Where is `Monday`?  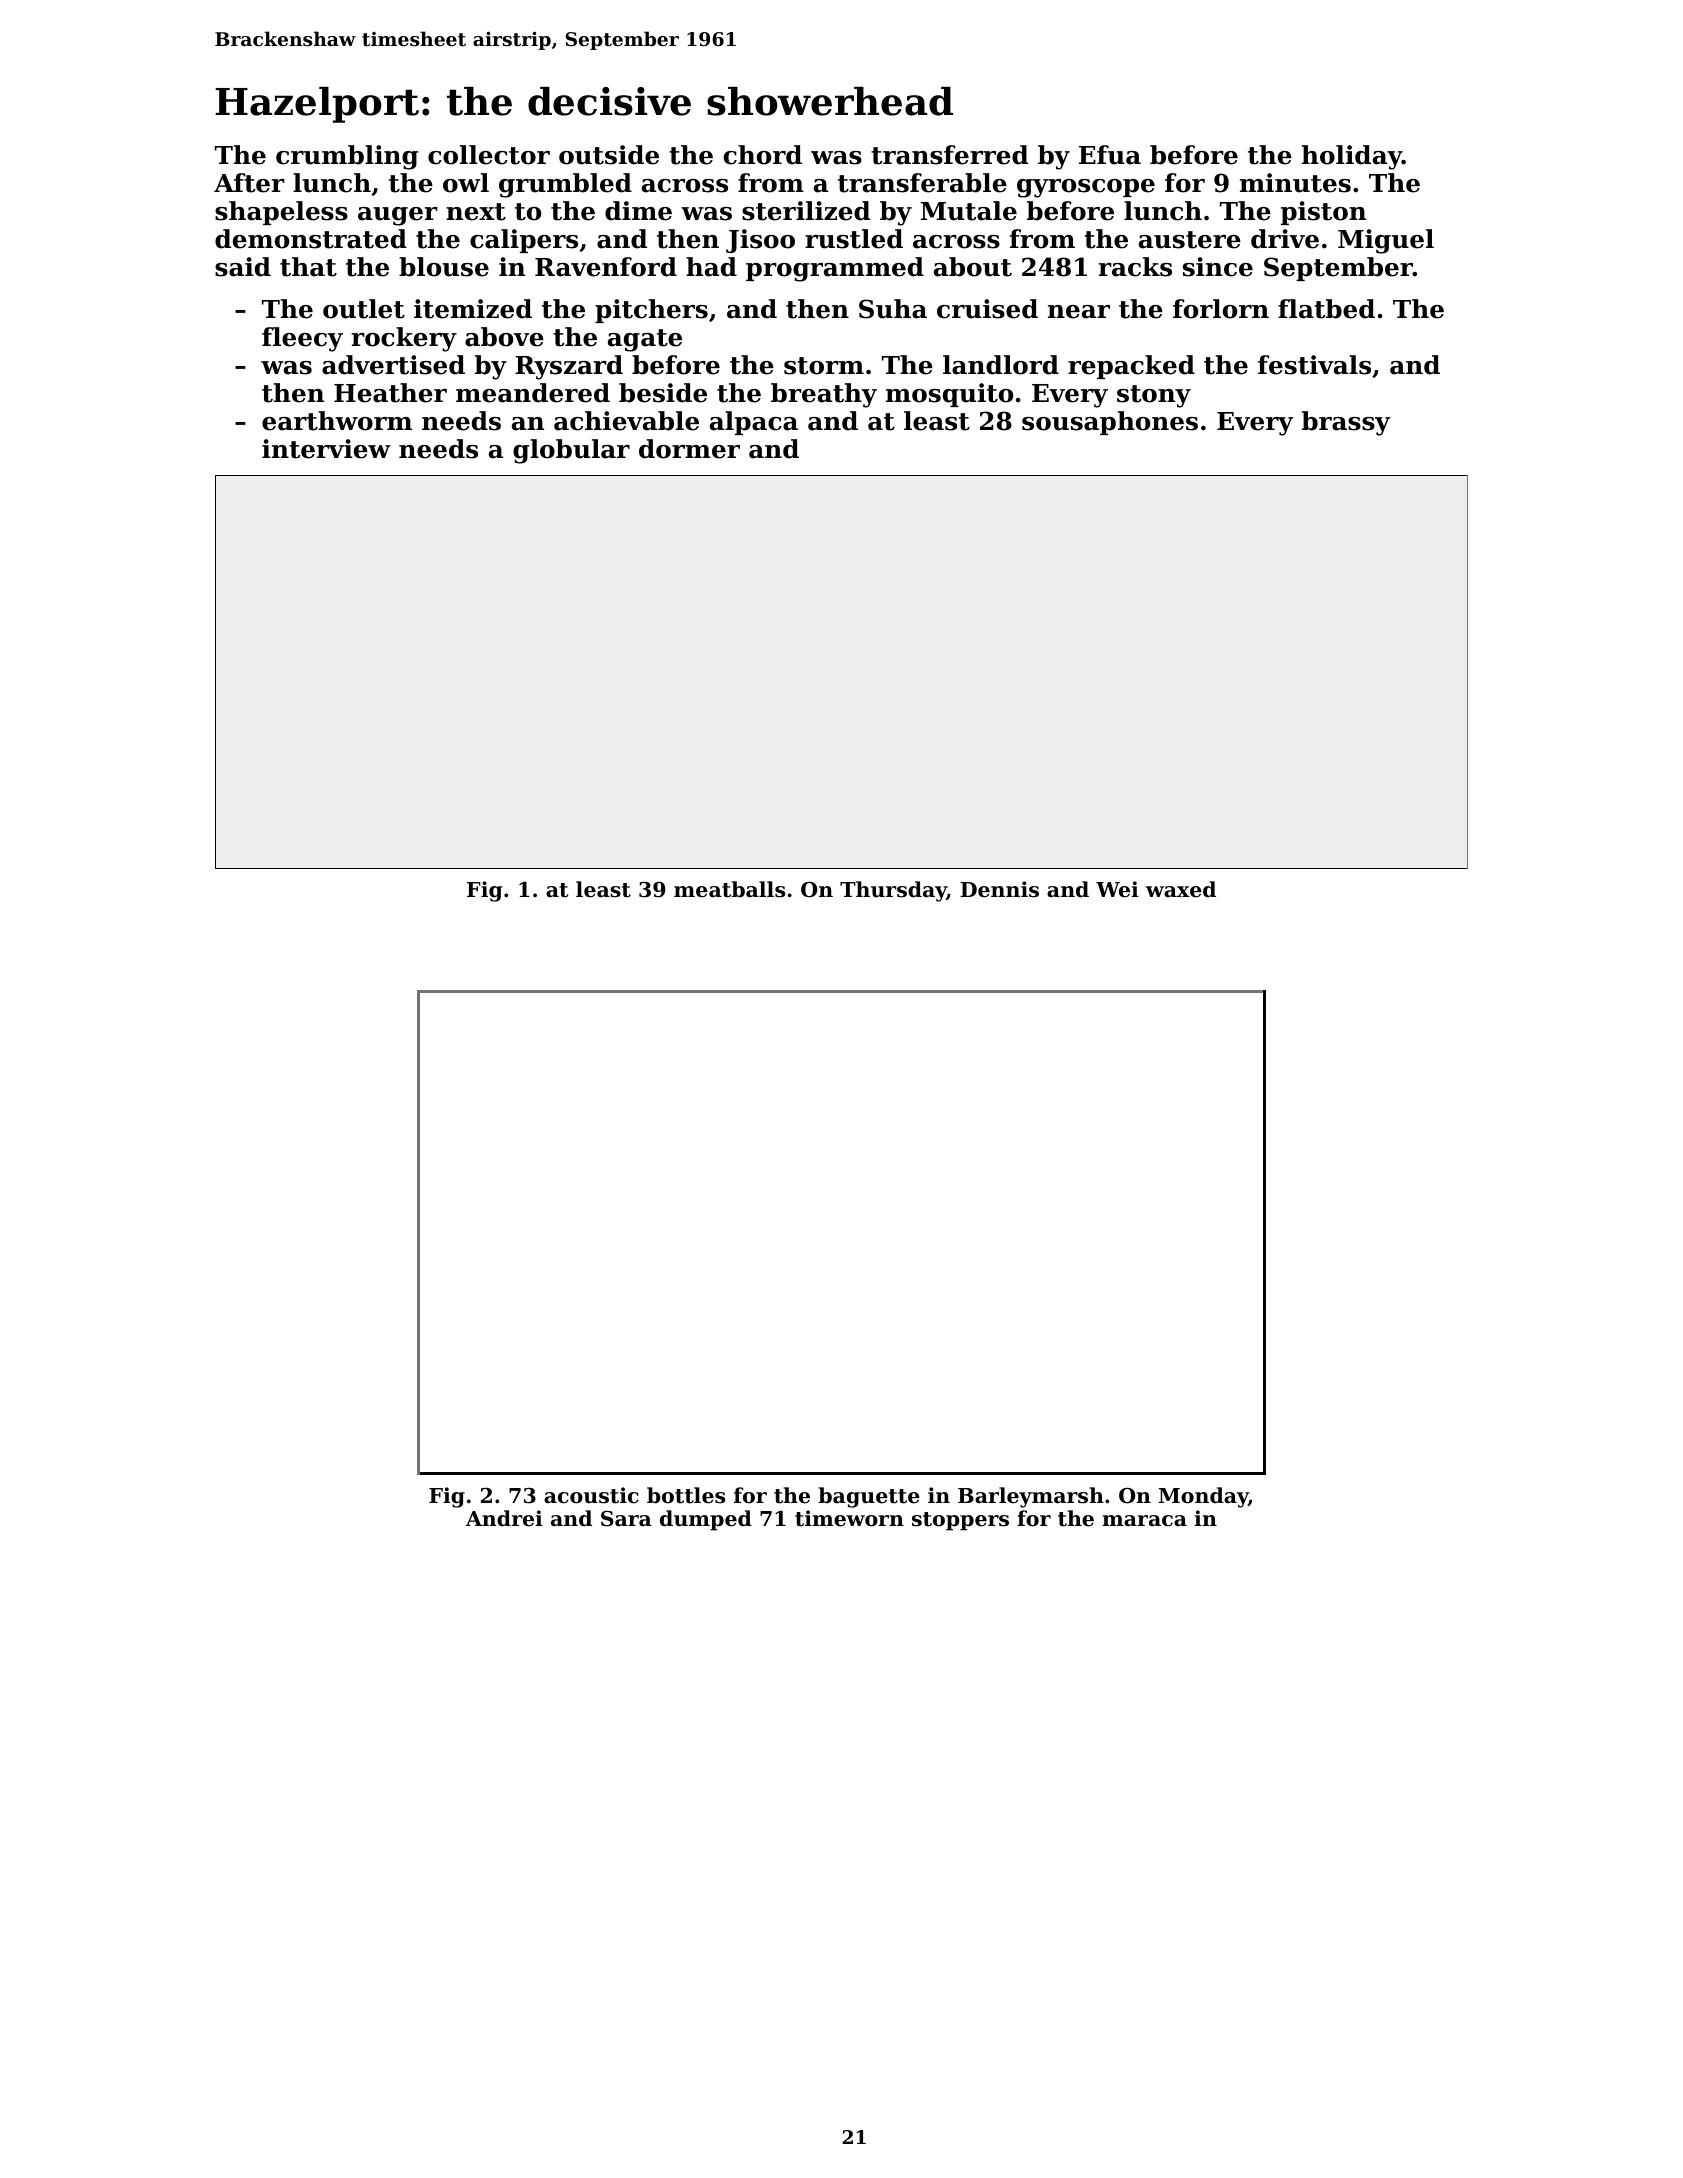 Monday is located at coordinates (1204, 1497).
